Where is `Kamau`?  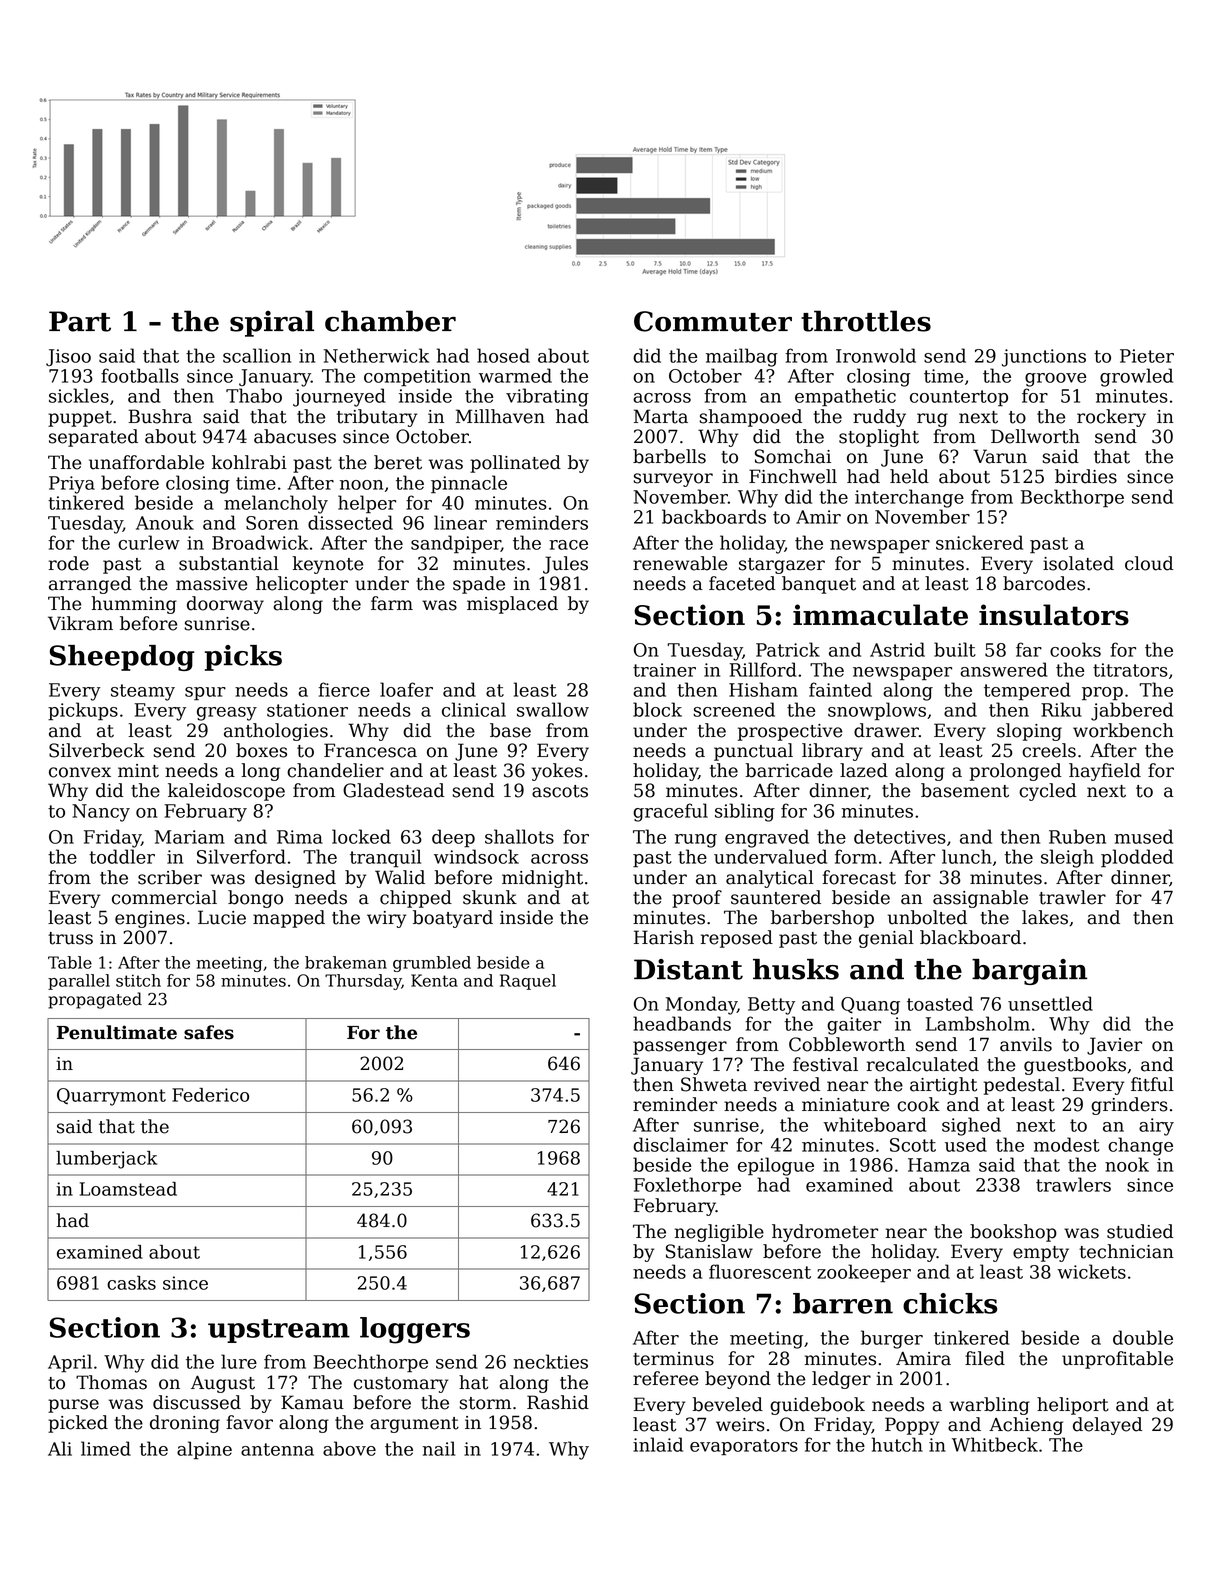
Kamau is located at coordinates (312, 1402).
